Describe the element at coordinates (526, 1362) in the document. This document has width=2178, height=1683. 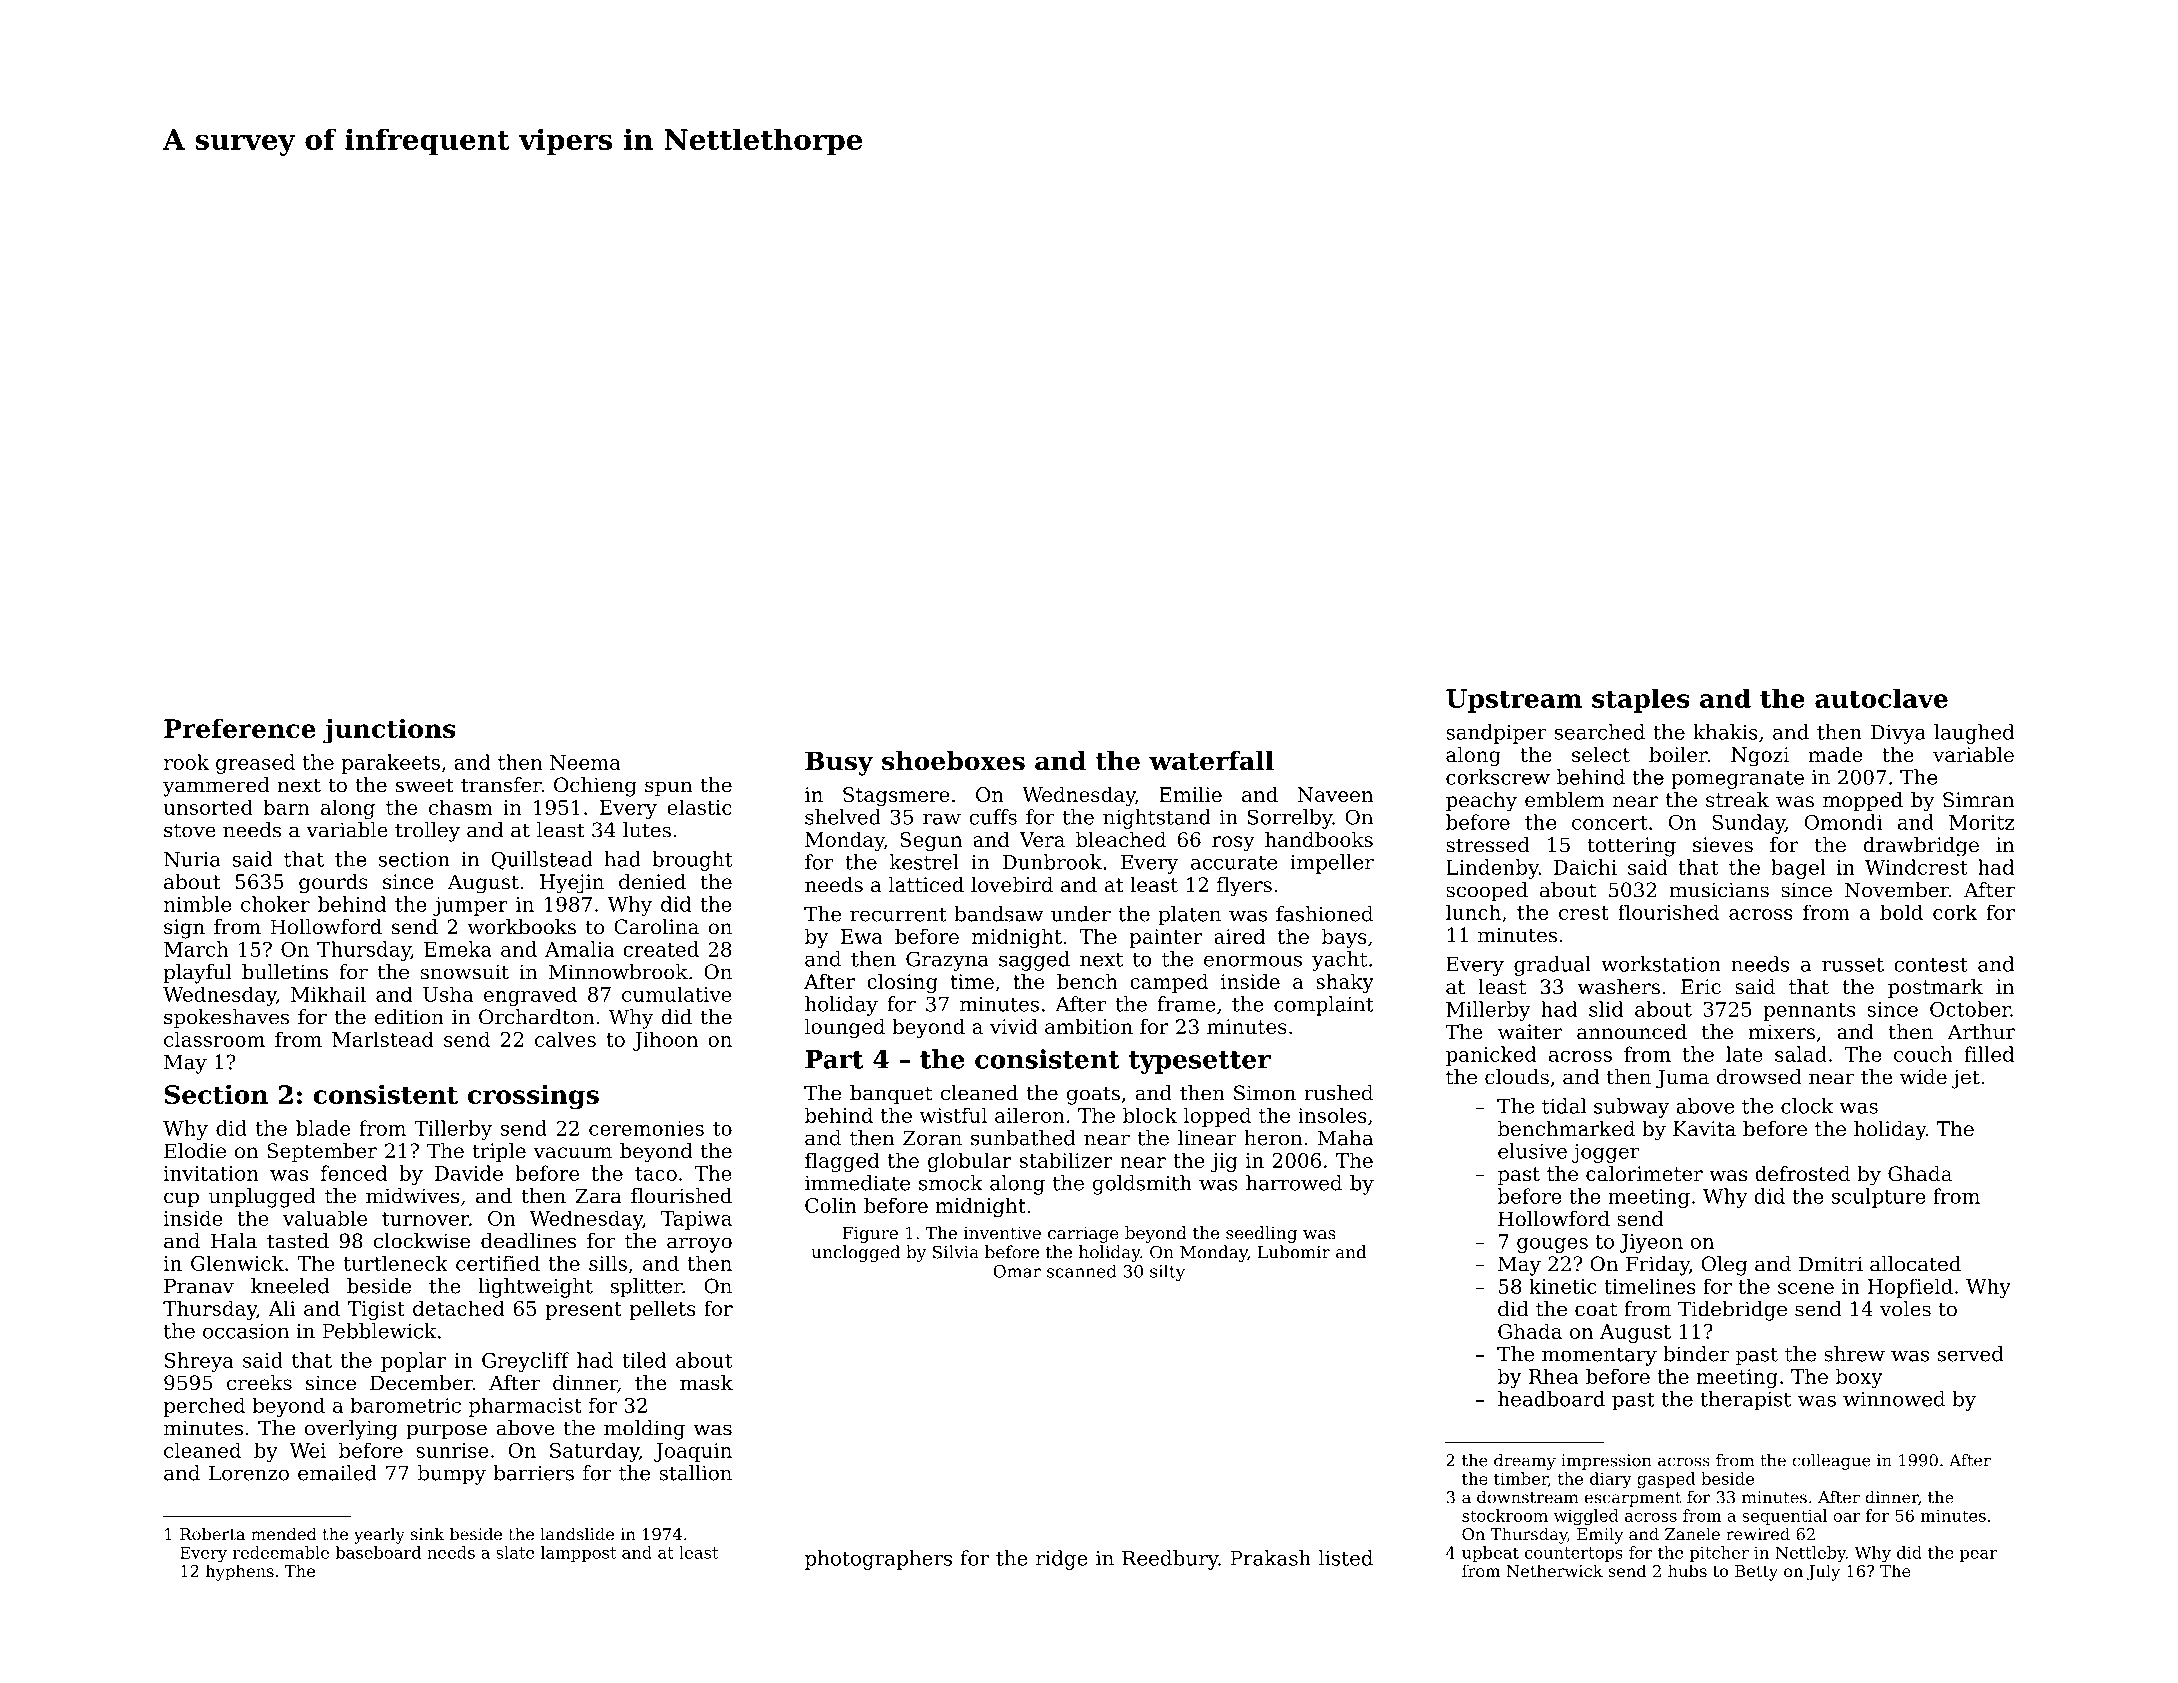
I see `Greycliff` at that location.
